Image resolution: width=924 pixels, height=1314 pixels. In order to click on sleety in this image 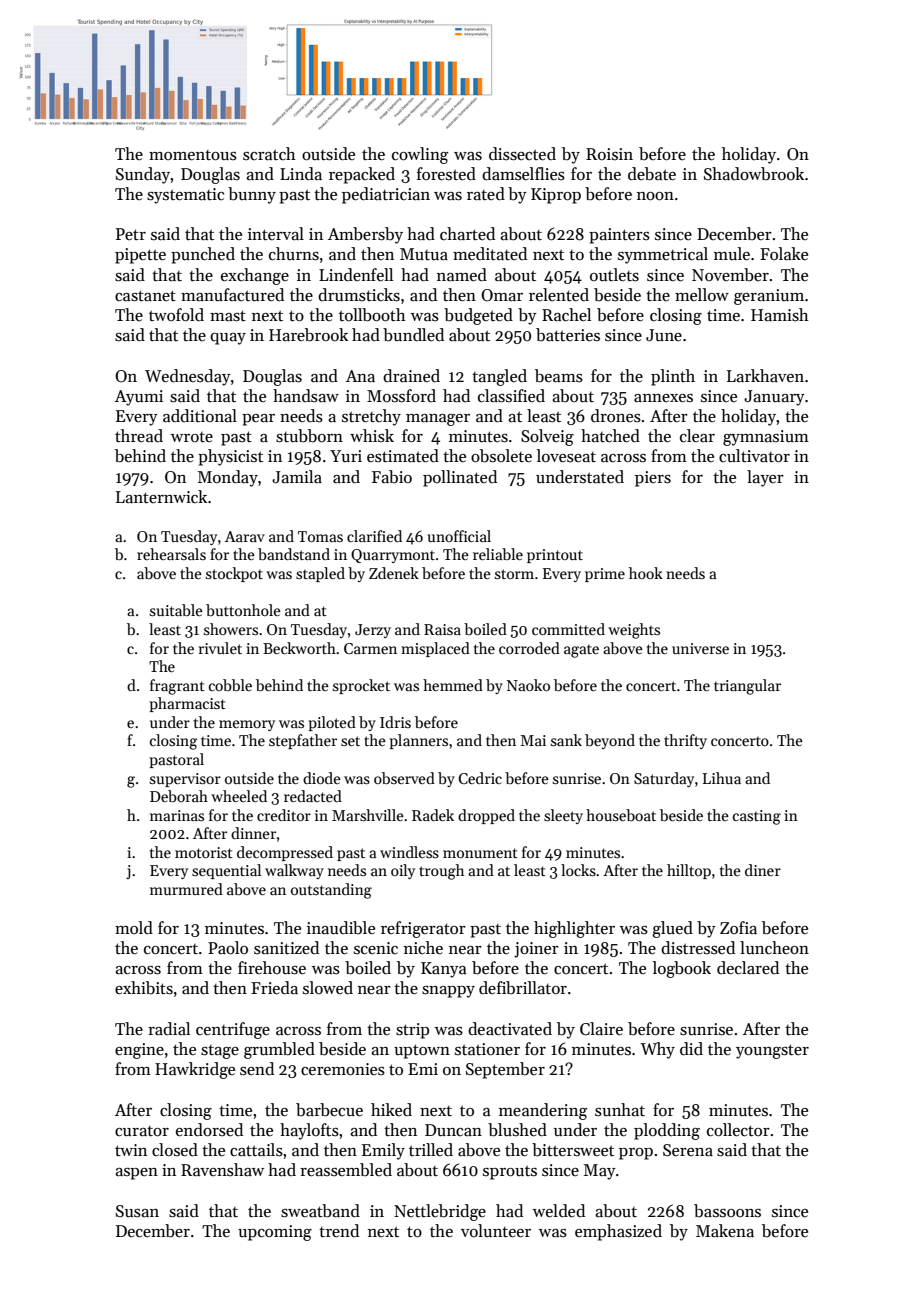, I will do `click(563, 816)`.
